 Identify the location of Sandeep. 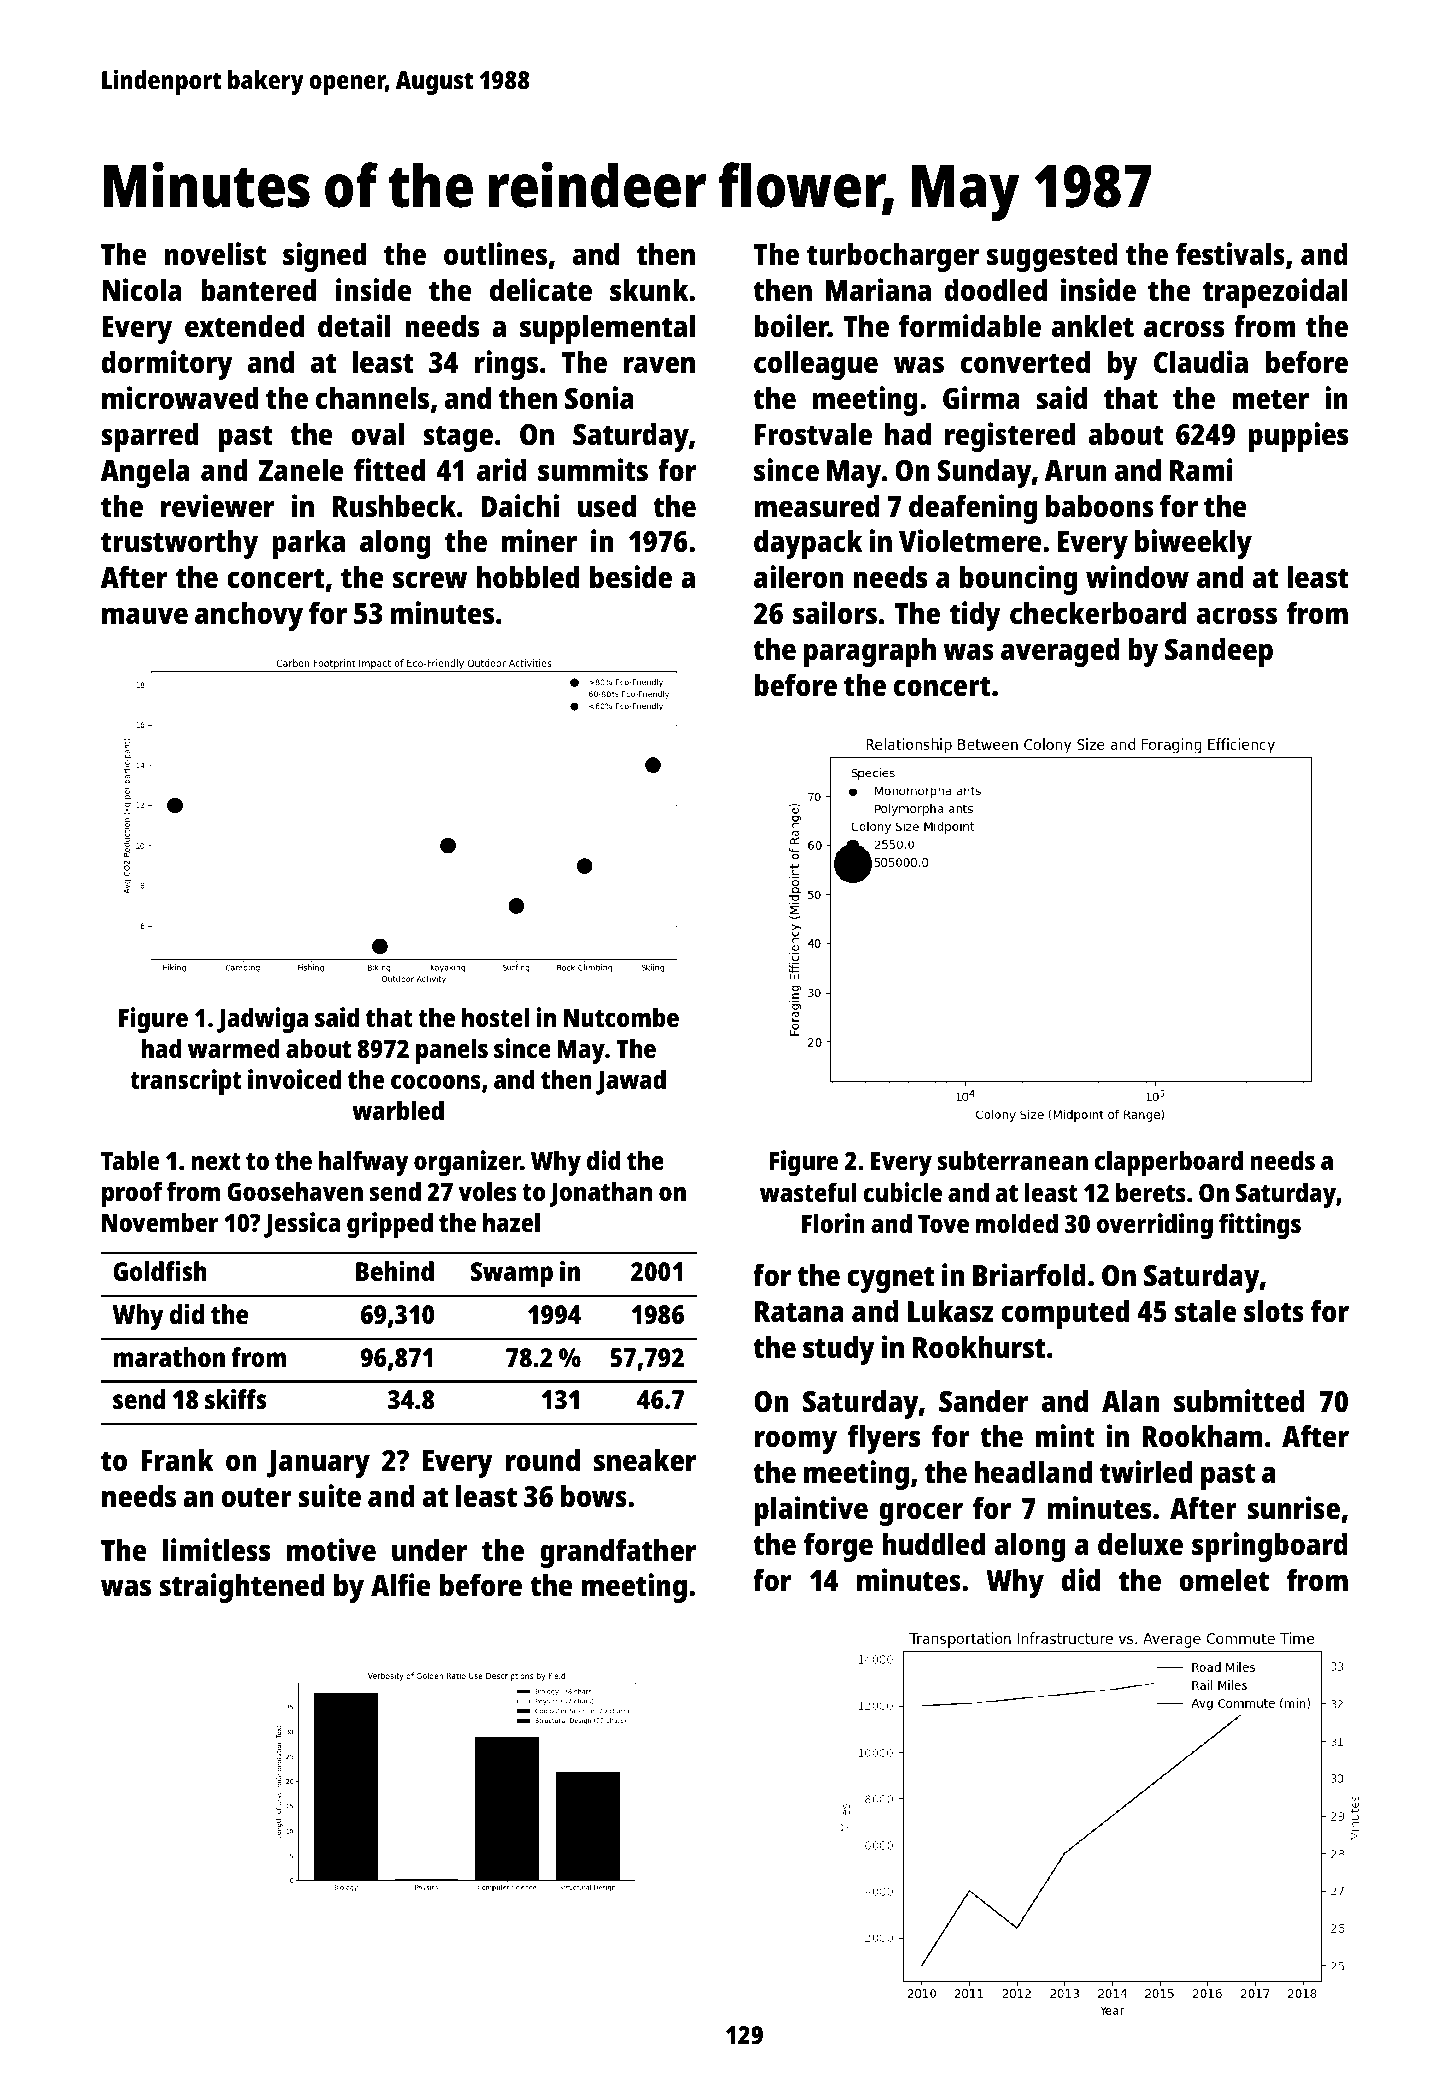
(1219, 652).
